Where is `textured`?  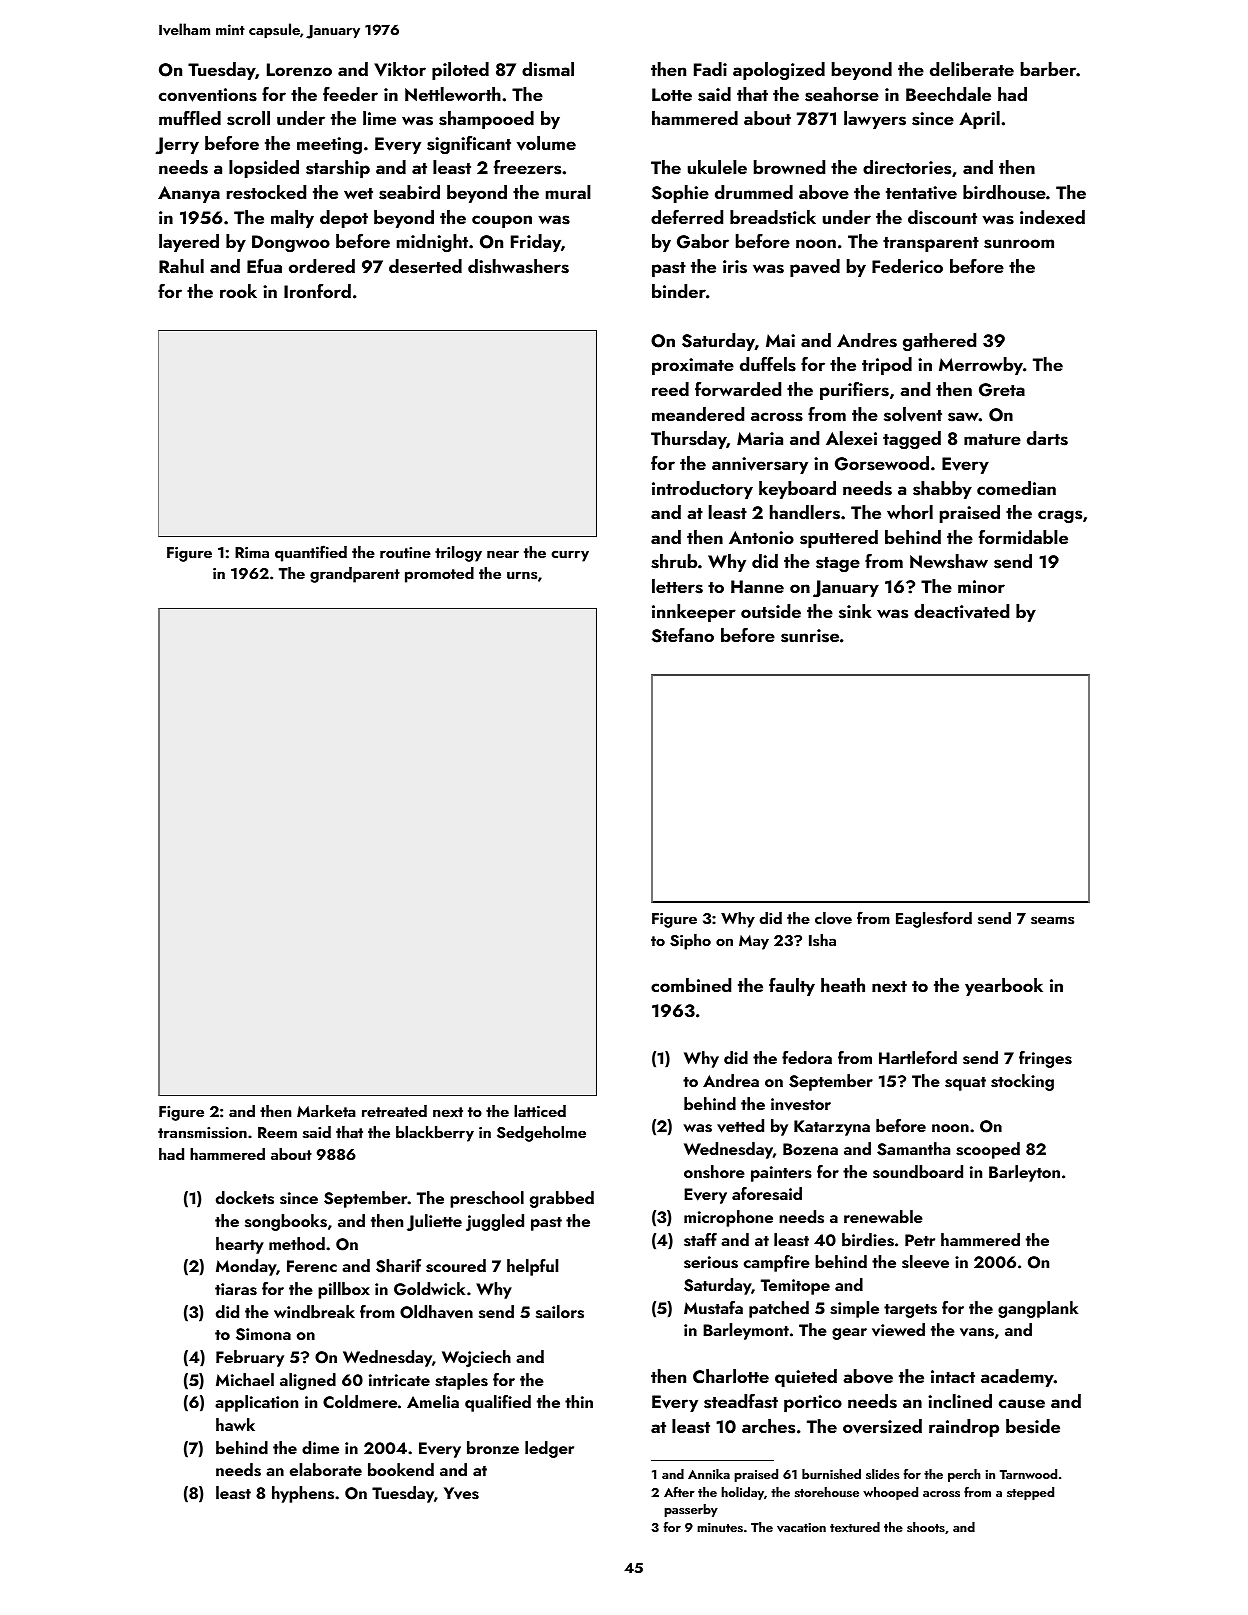
textured is located at coordinates (855, 1527).
